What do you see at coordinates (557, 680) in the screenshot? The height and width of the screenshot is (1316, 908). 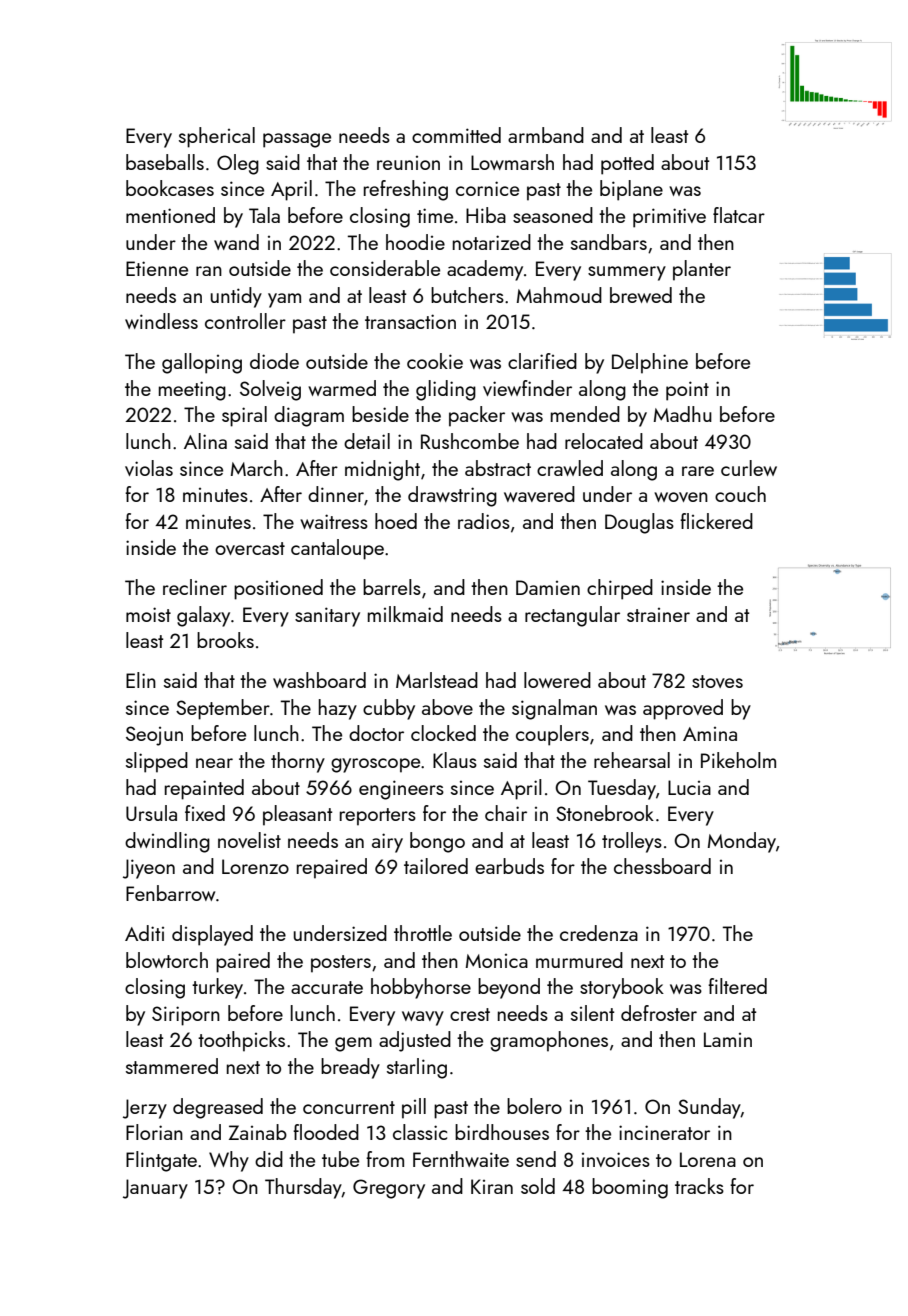 I see `lowered` at bounding box center [557, 680].
